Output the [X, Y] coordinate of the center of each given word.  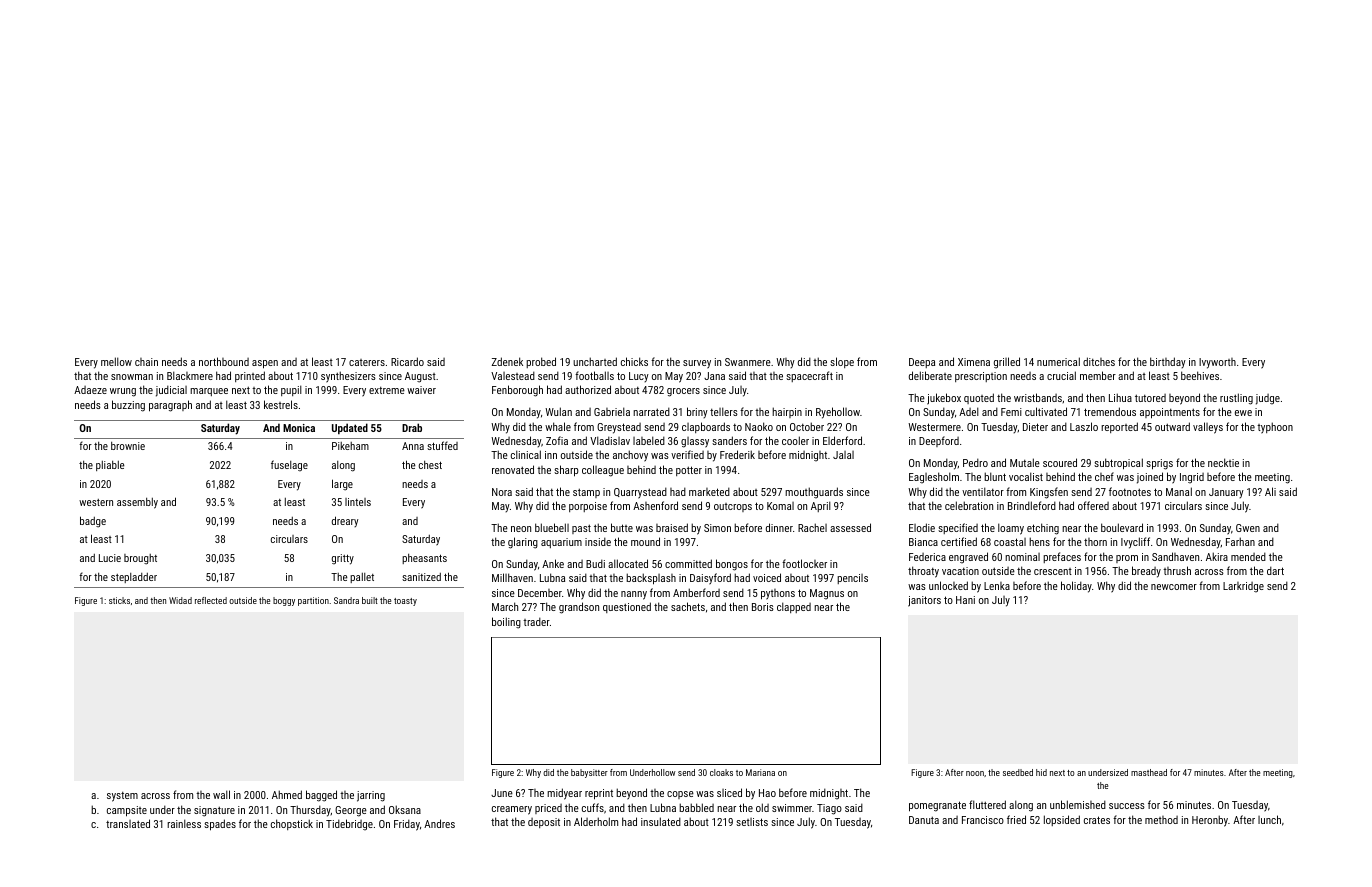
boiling [506, 623]
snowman [132, 377]
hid [1041, 772]
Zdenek [507, 361]
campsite [127, 811]
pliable [110, 466]
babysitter [589, 773]
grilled [1007, 363]
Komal [780, 506]
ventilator [983, 491]
